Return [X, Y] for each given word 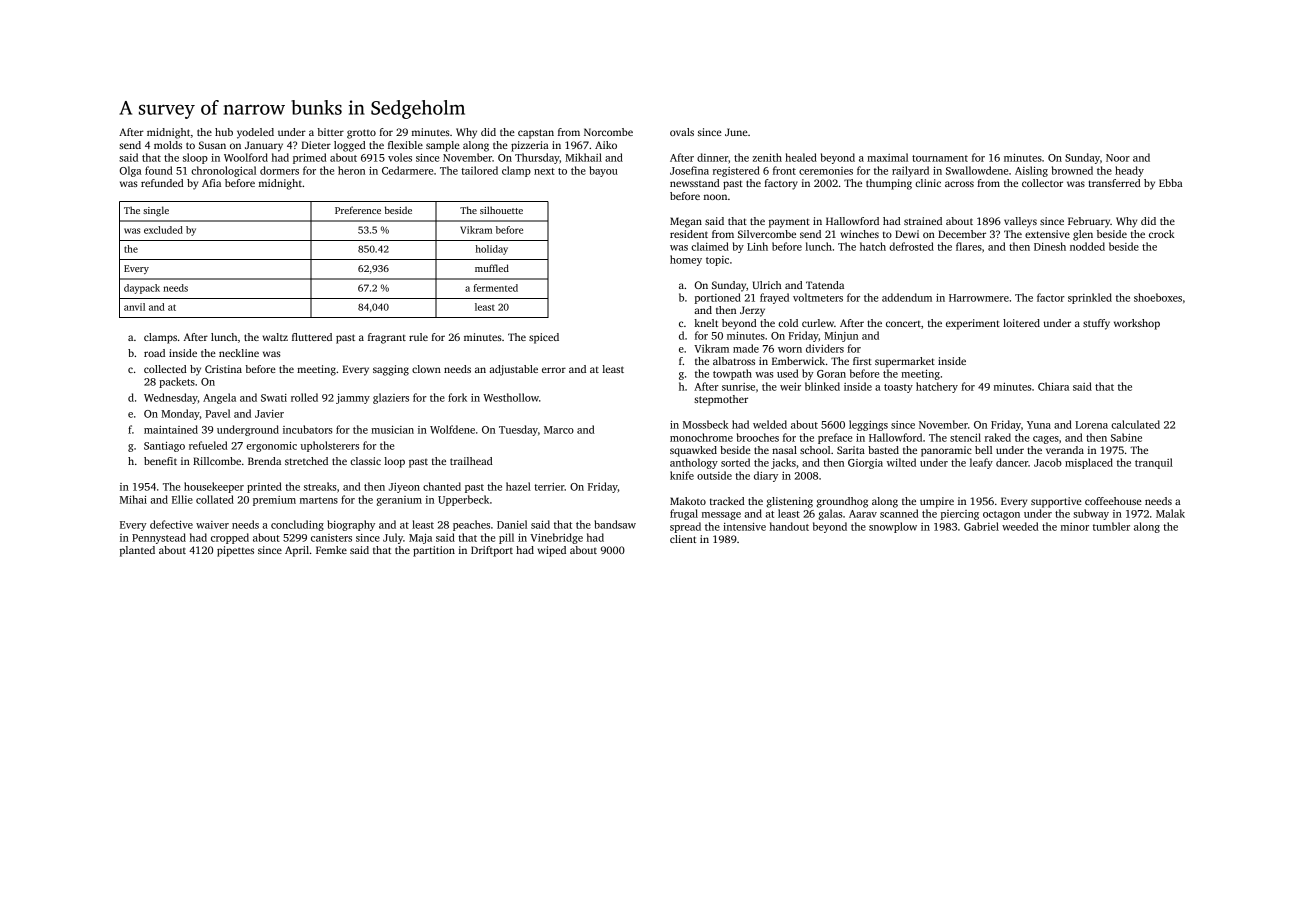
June [736, 132]
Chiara [1053, 386]
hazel [518, 486]
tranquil [1154, 463]
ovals [682, 132]
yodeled [255, 133]
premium [274, 501]
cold [788, 323]
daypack [142, 289]
